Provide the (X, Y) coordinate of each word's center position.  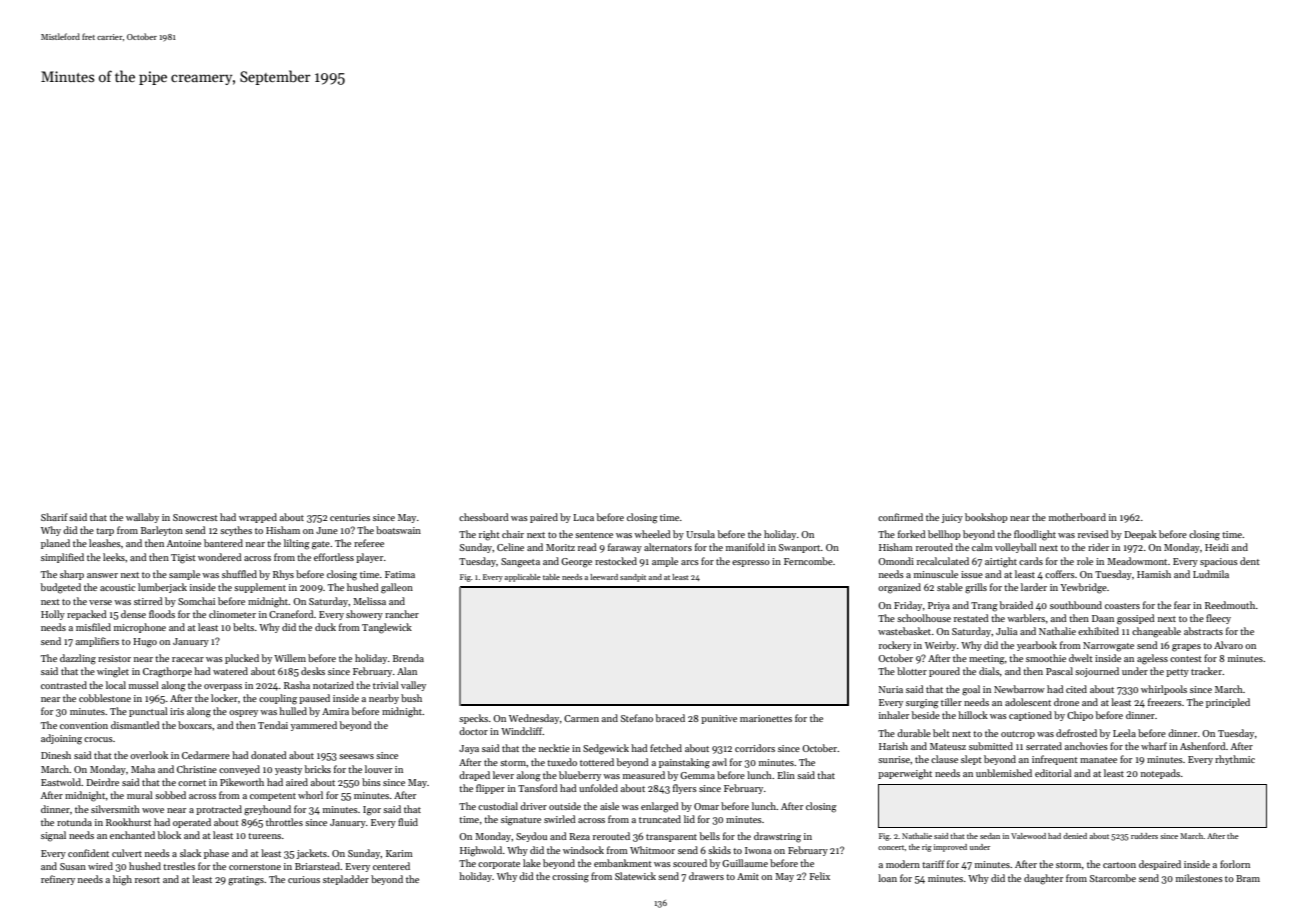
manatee (1098, 760)
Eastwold (61, 782)
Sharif (54, 517)
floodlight (1035, 535)
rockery (895, 646)
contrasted (64, 685)
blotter (912, 671)
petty (1177, 673)
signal (53, 836)
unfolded (598, 788)
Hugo (145, 643)
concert (891, 847)
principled (1228, 703)
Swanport (800, 548)
